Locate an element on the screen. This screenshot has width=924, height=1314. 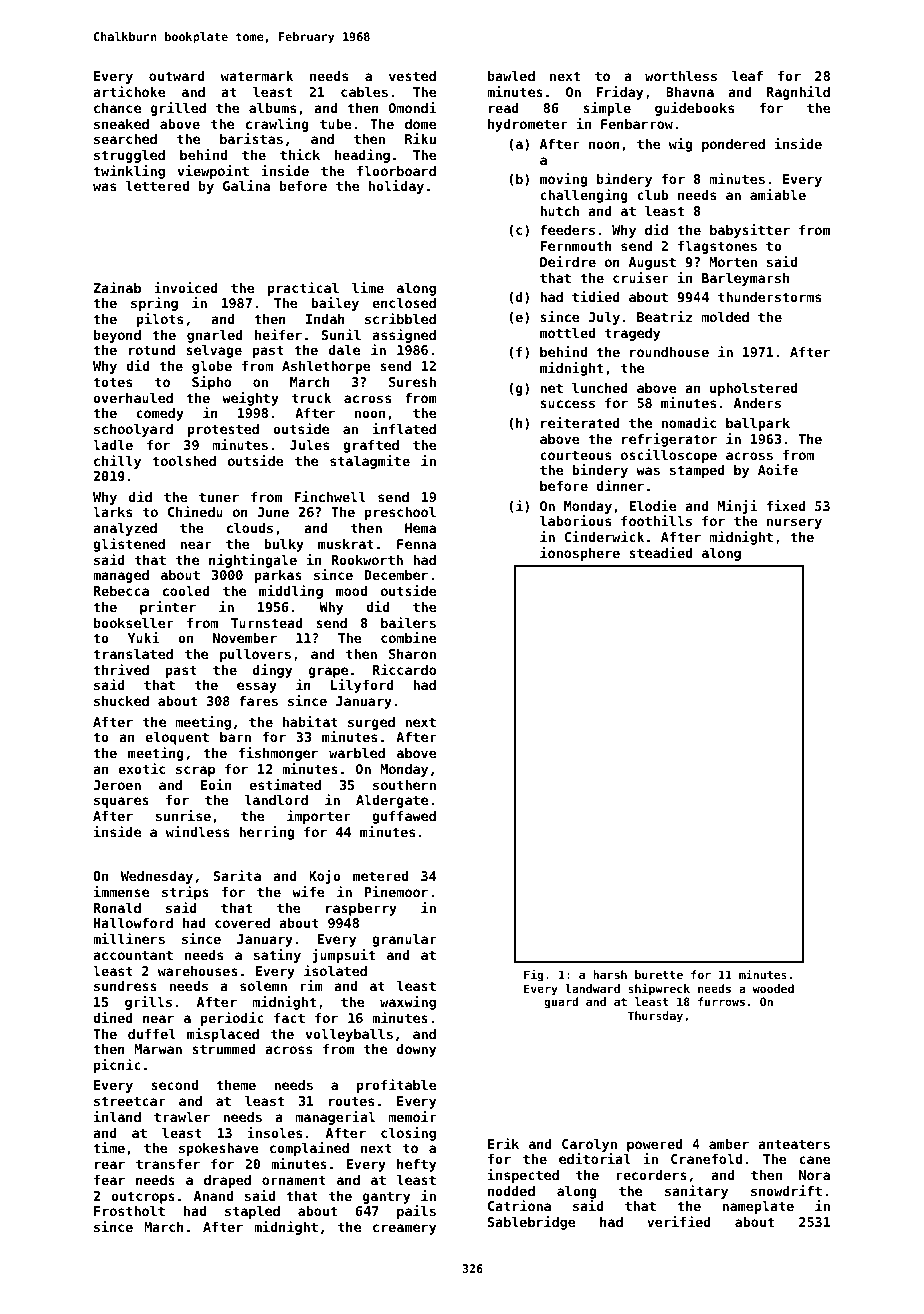
nursery is located at coordinates (794, 523).
